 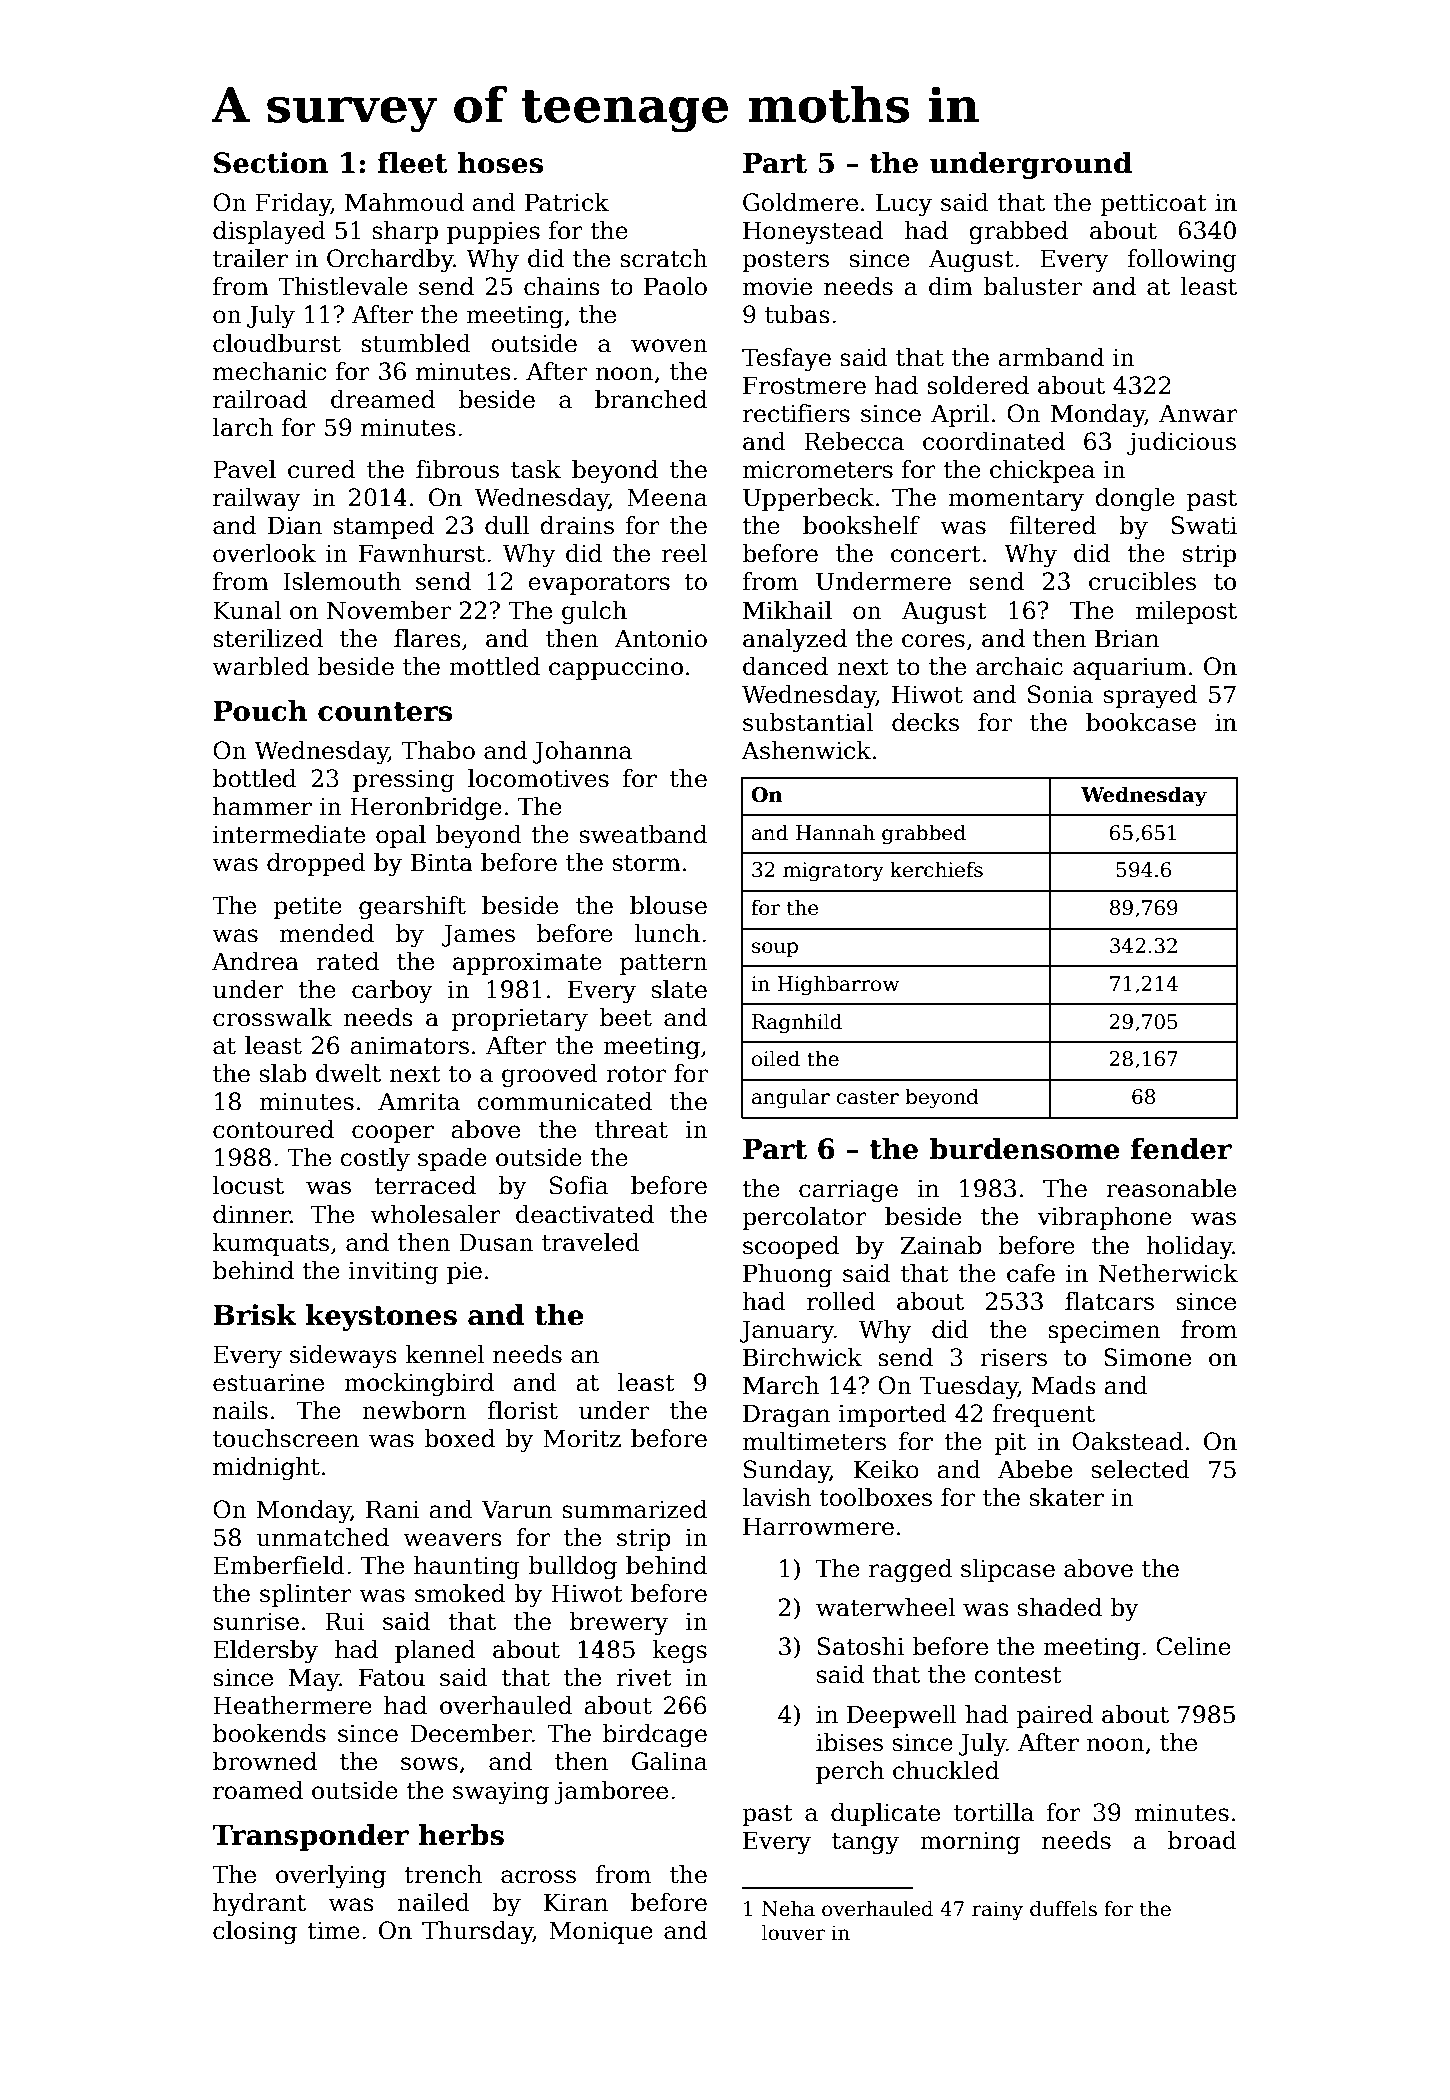 I want to click on Anwar, so click(x=1198, y=413).
